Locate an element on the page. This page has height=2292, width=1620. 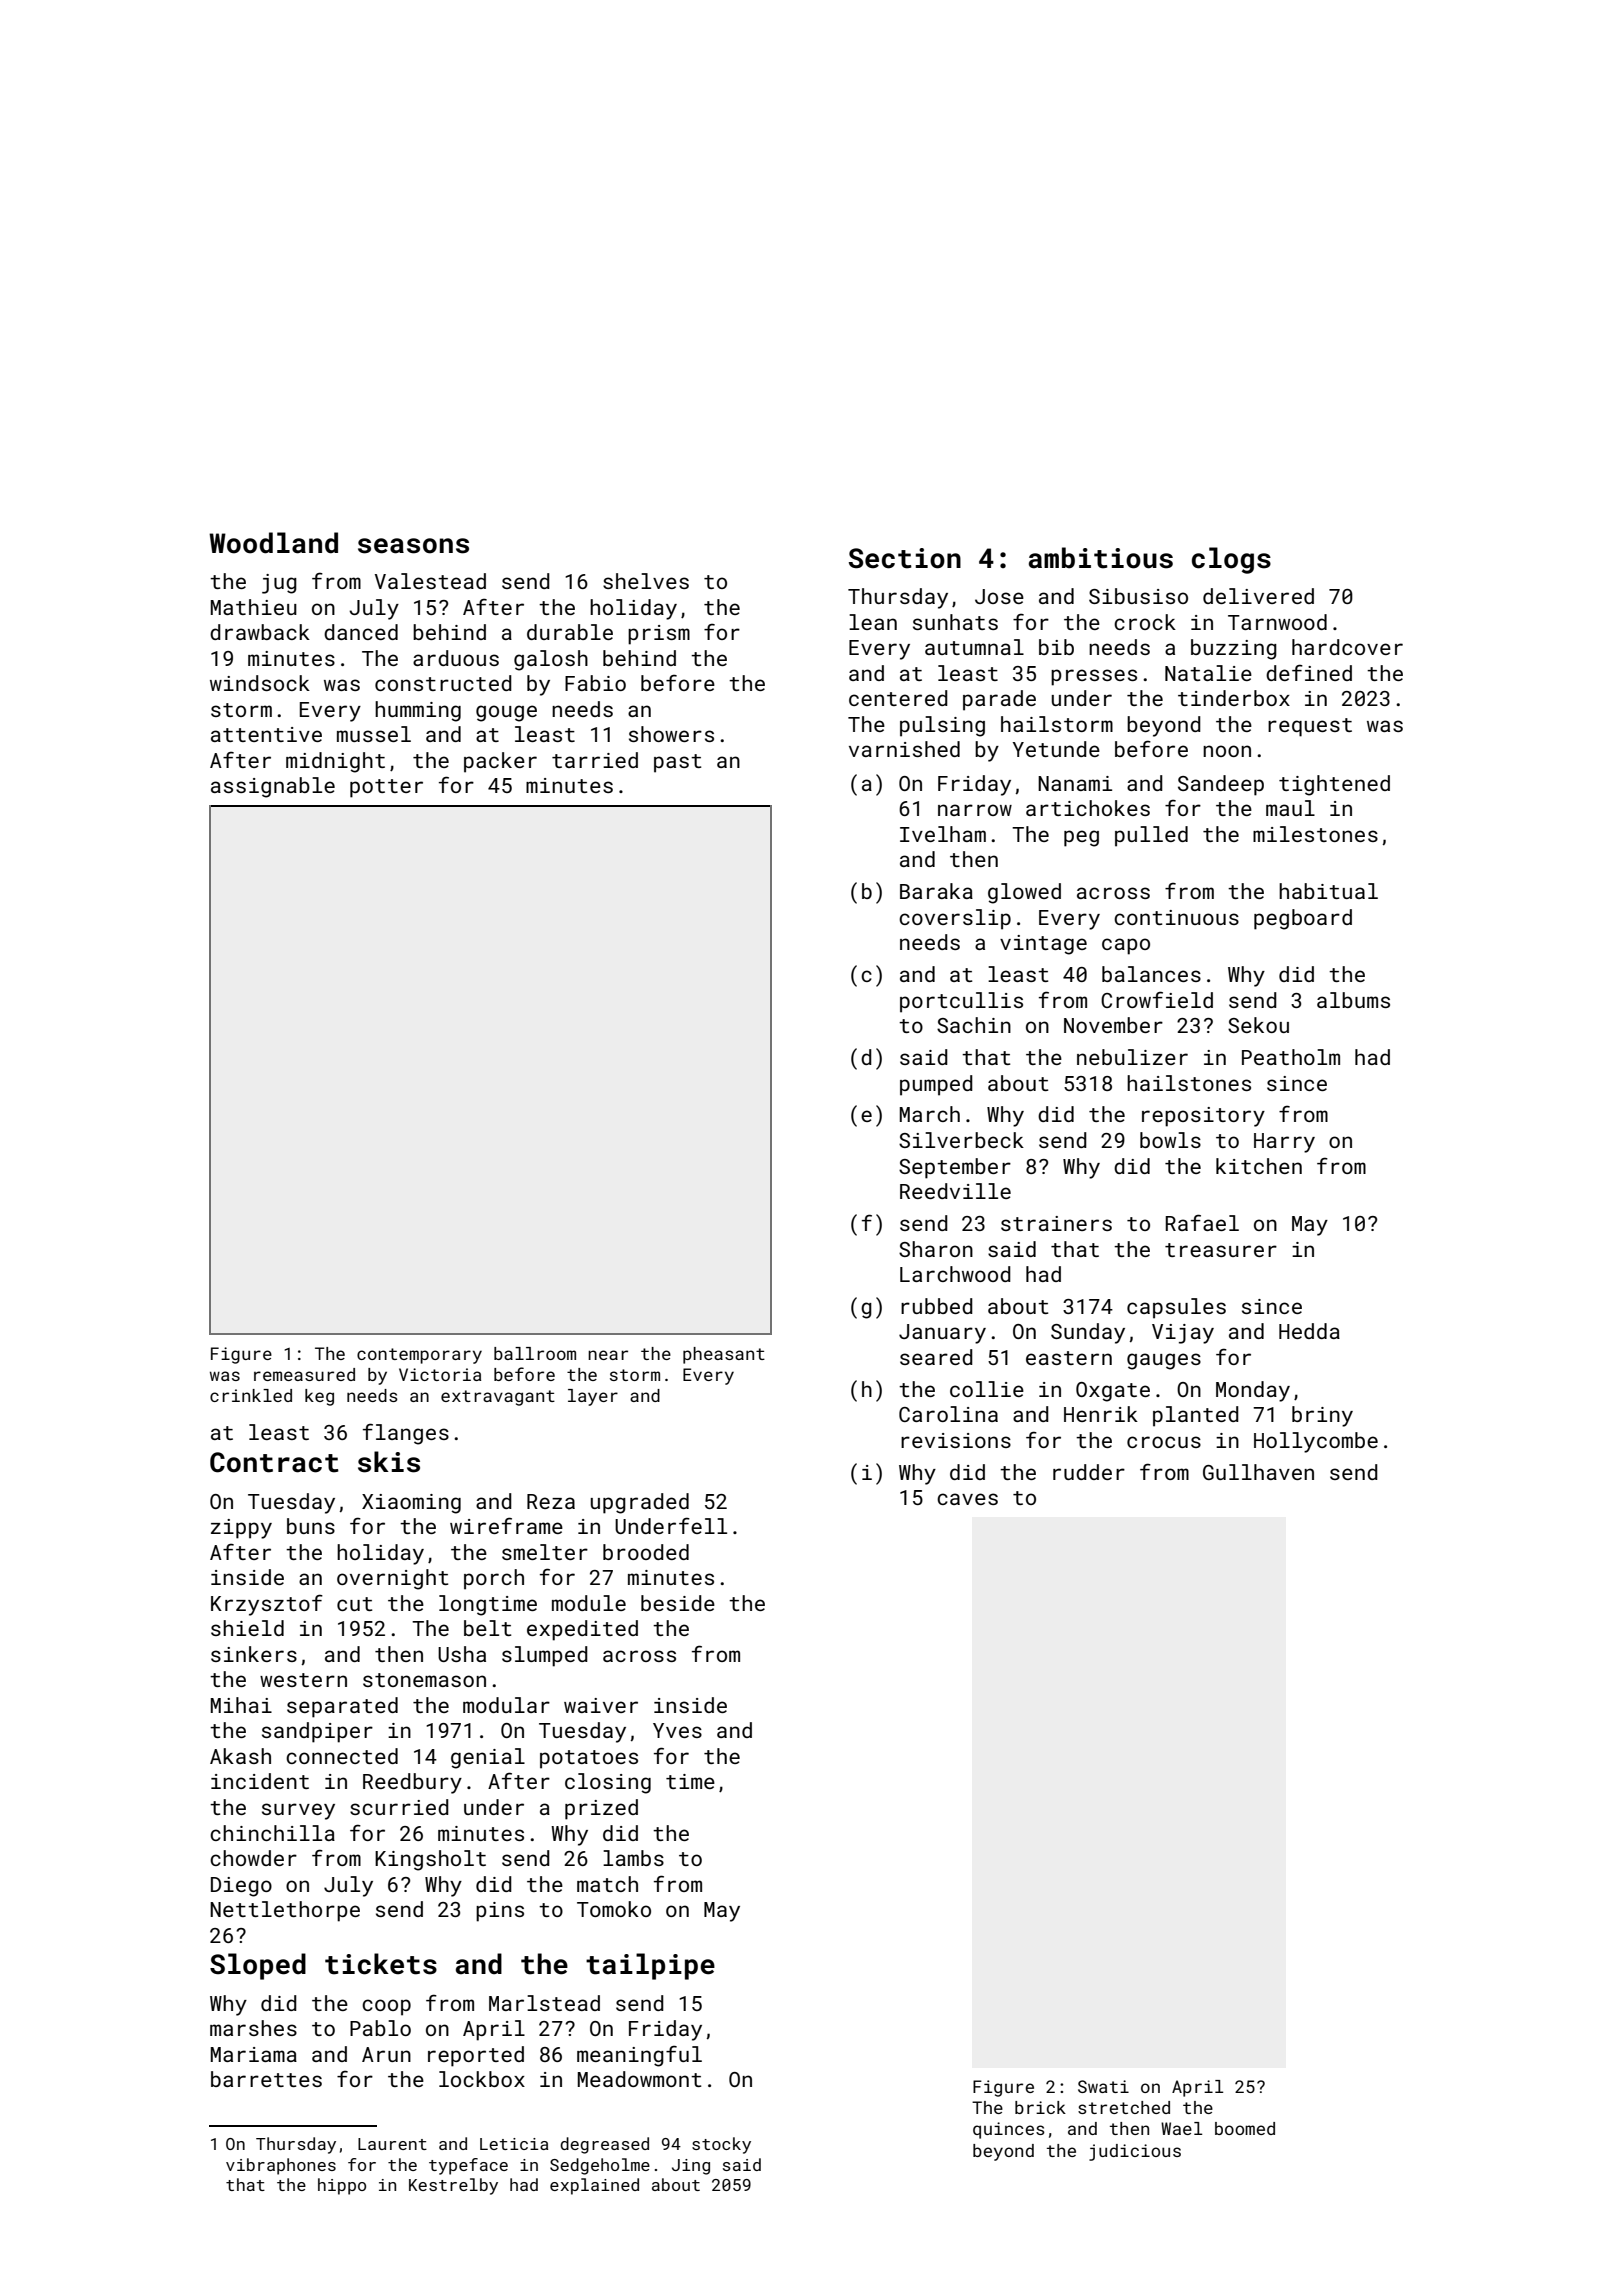
potter is located at coordinates (386, 788).
